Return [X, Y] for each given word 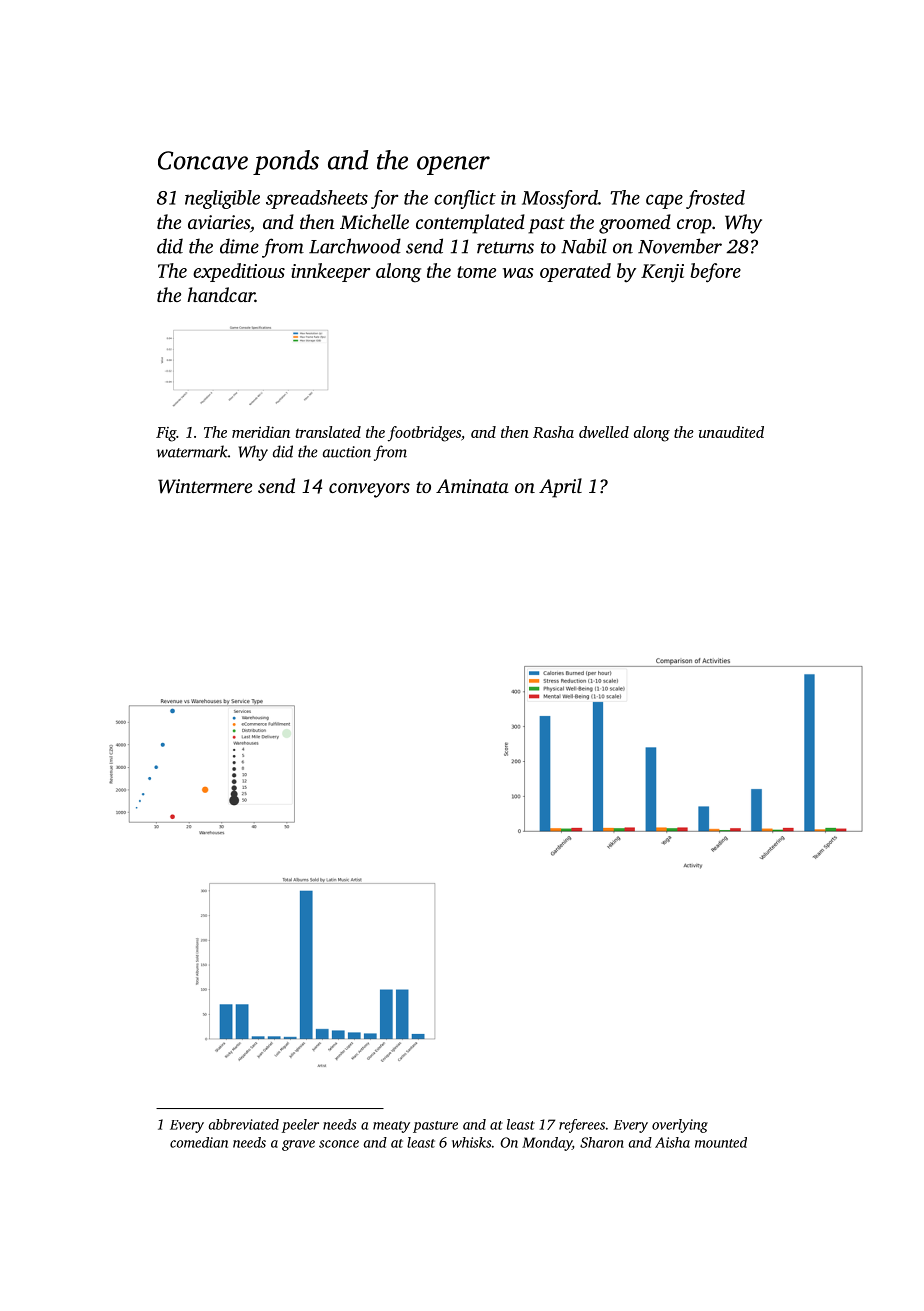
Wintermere [205, 486]
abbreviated [244, 1124]
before [715, 272]
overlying [680, 1126]
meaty [391, 1127]
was [518, 273]
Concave [203, 160]
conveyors [369, 490]
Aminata [472, 486]
